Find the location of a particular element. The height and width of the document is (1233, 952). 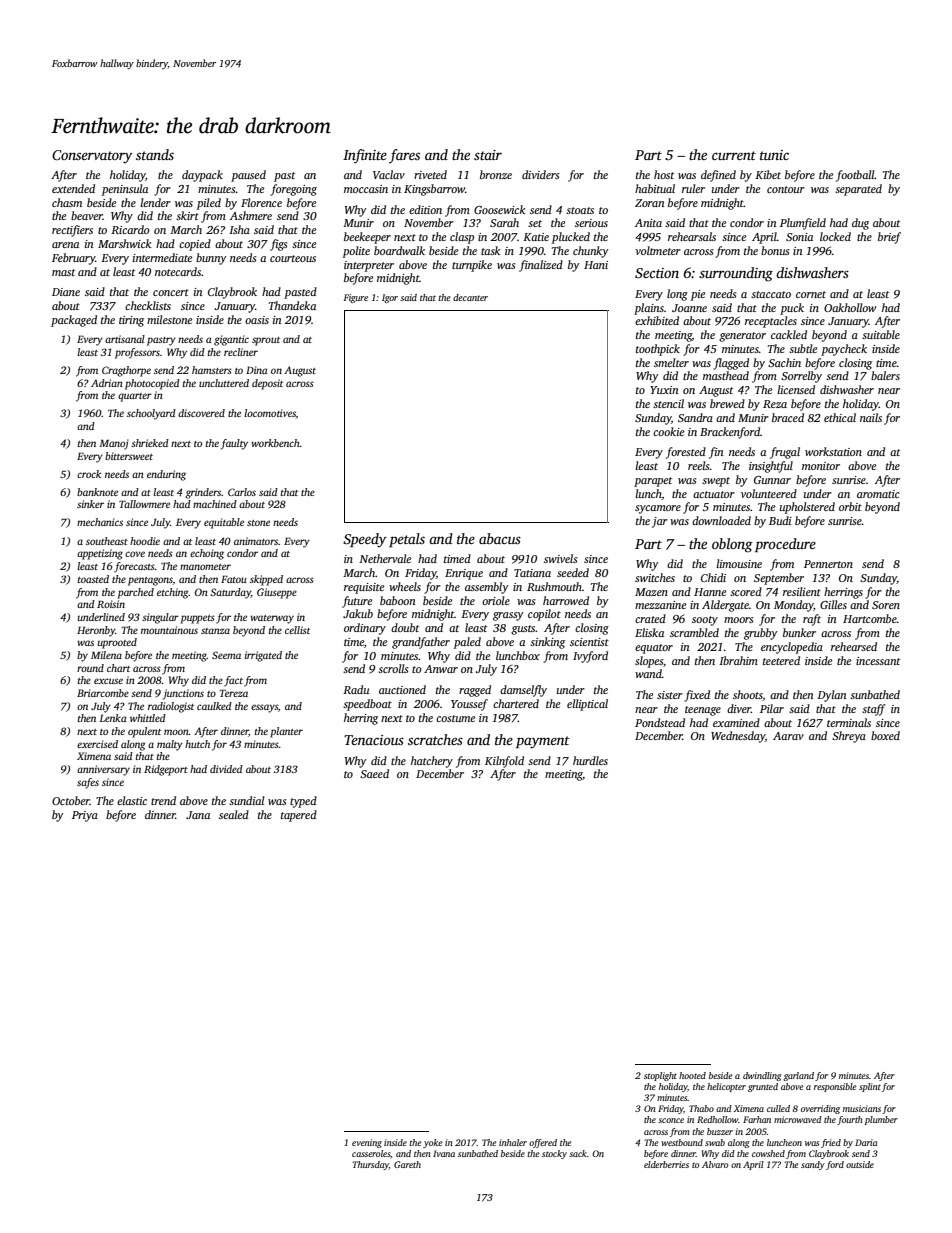

sandy is located at coordinates (813, 1165).
